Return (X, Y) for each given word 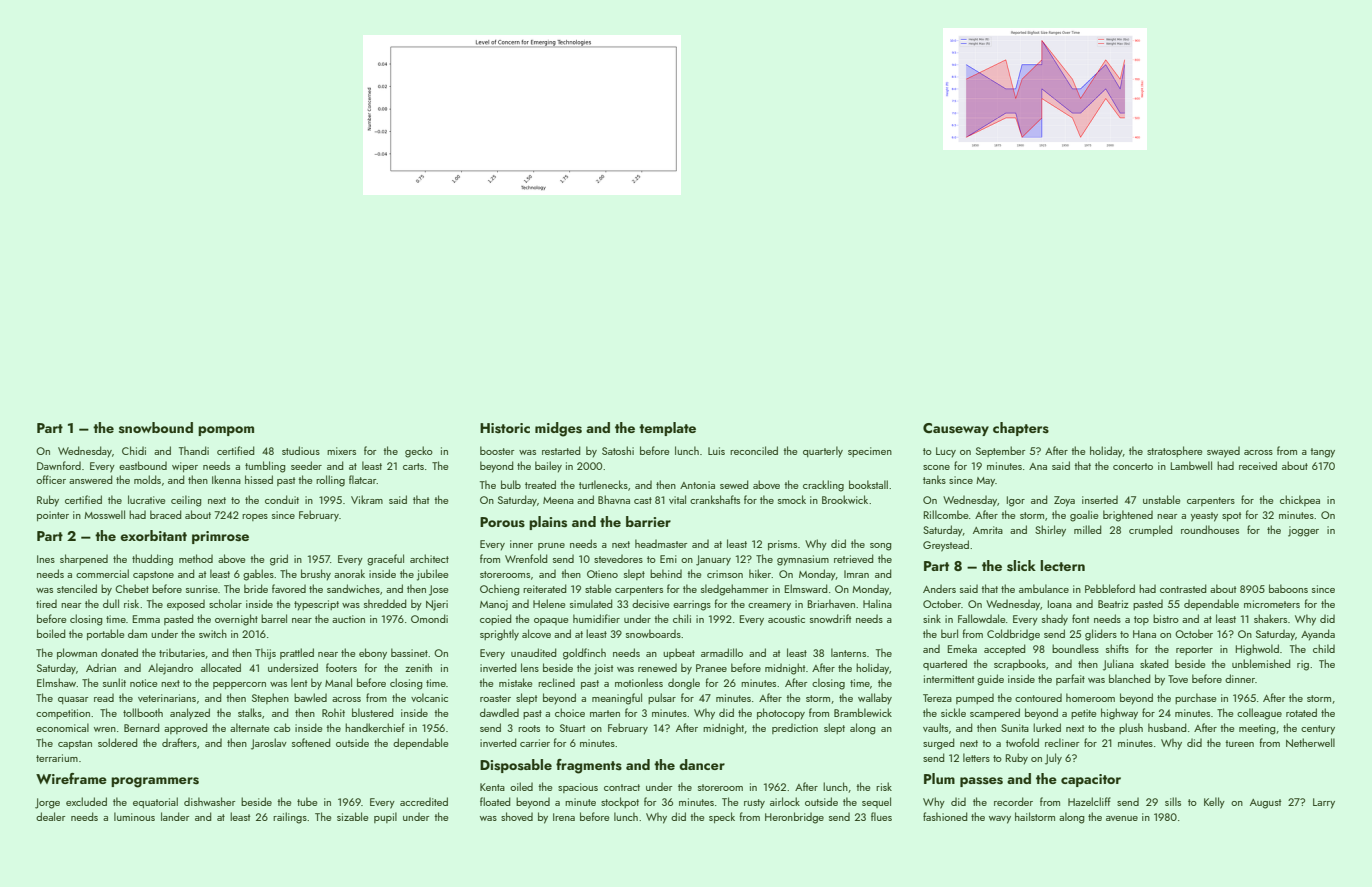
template (667, 429)
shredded (385, 603)
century (1318, 730)
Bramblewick (863, 712)
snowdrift (830, 618)
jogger (1303, 531)
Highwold (1257, 650)
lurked (1047, 727)
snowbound (156, 427)
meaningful (617, 699)
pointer (53, 516)
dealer (50, 816)
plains (548, 523)
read (104, 697)
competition (63, 714)
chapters (1021, 429)
